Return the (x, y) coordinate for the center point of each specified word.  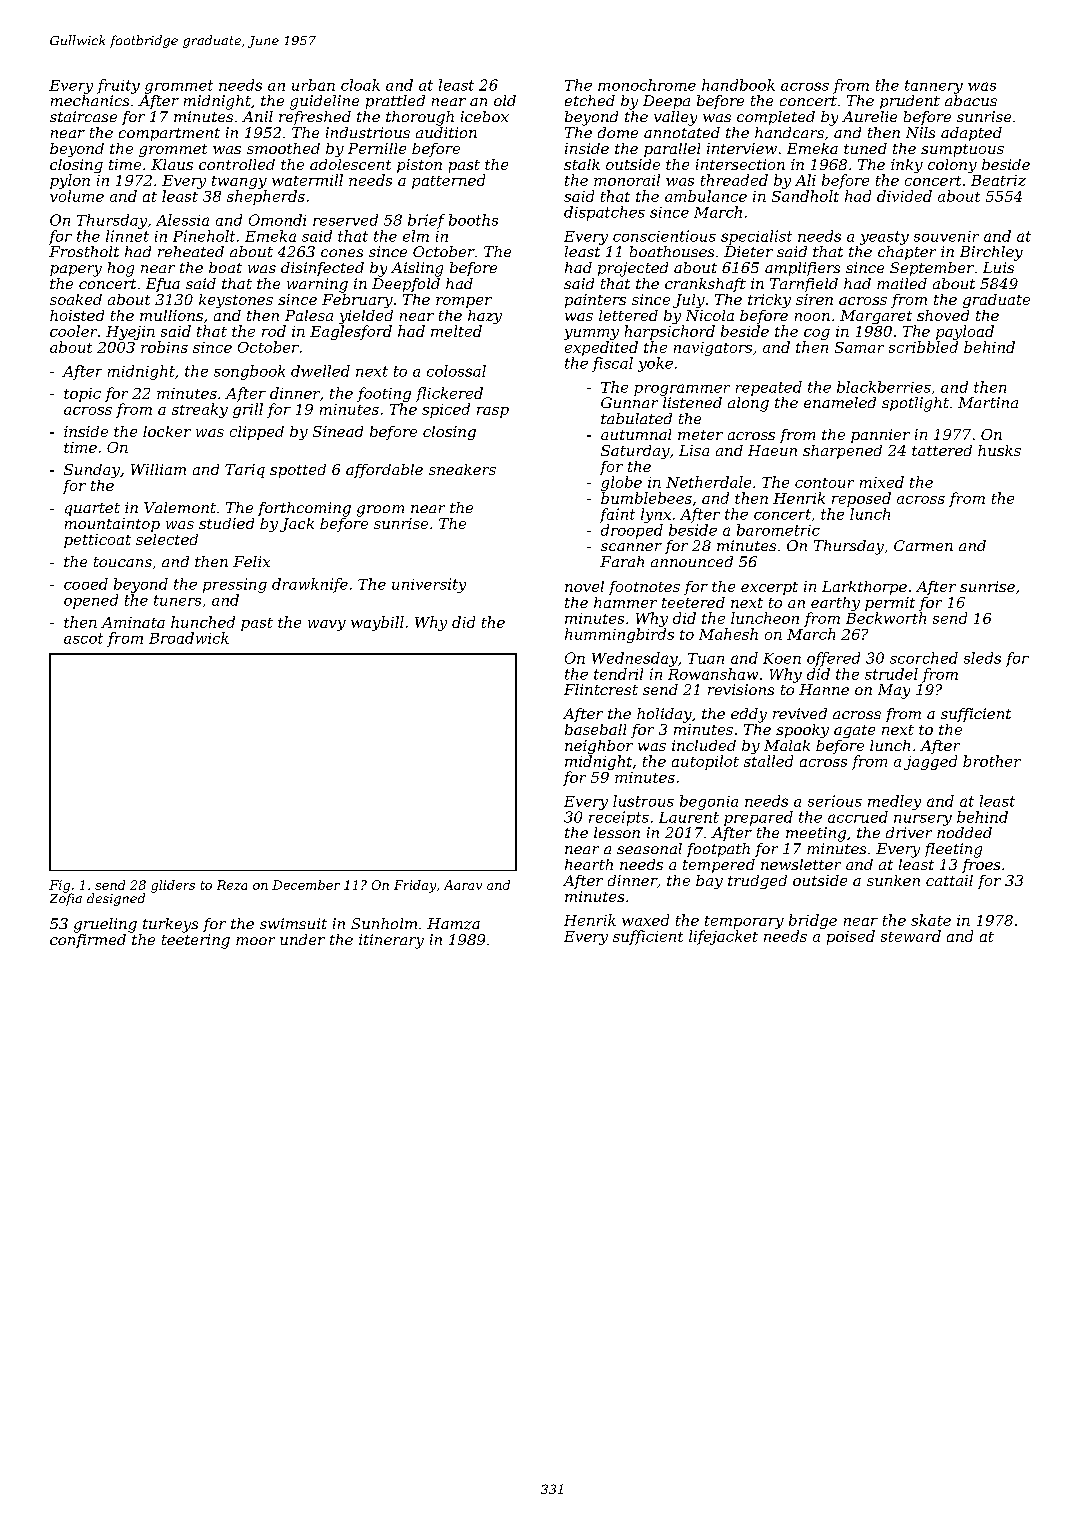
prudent (910, 102)
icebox (485, 116)
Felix (251, 561)
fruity (118, 86)
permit (890, 604)
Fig (59, 886)
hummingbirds (619, 635)
